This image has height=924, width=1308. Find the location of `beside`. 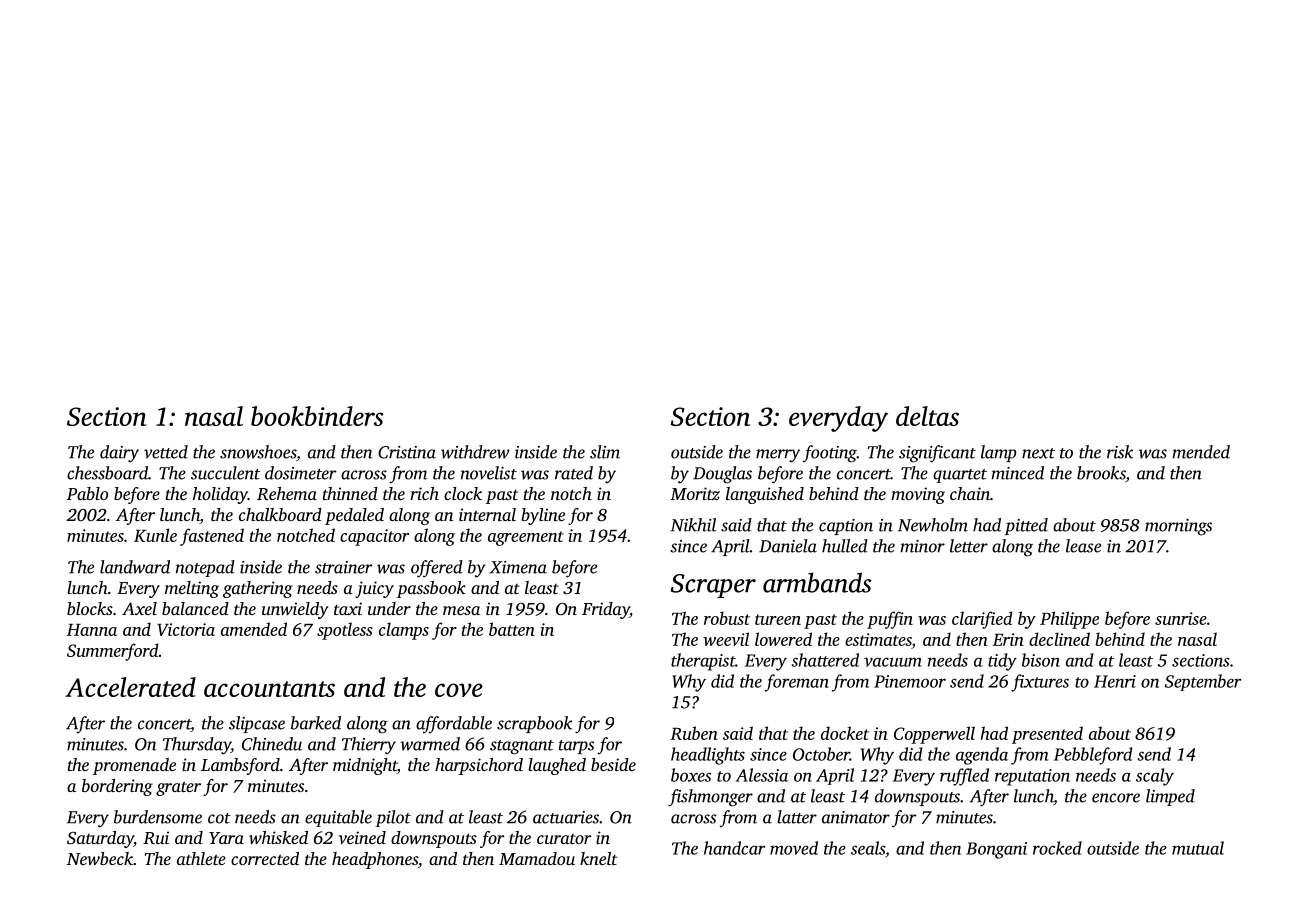

beside is located at coordinates (613, 764).
